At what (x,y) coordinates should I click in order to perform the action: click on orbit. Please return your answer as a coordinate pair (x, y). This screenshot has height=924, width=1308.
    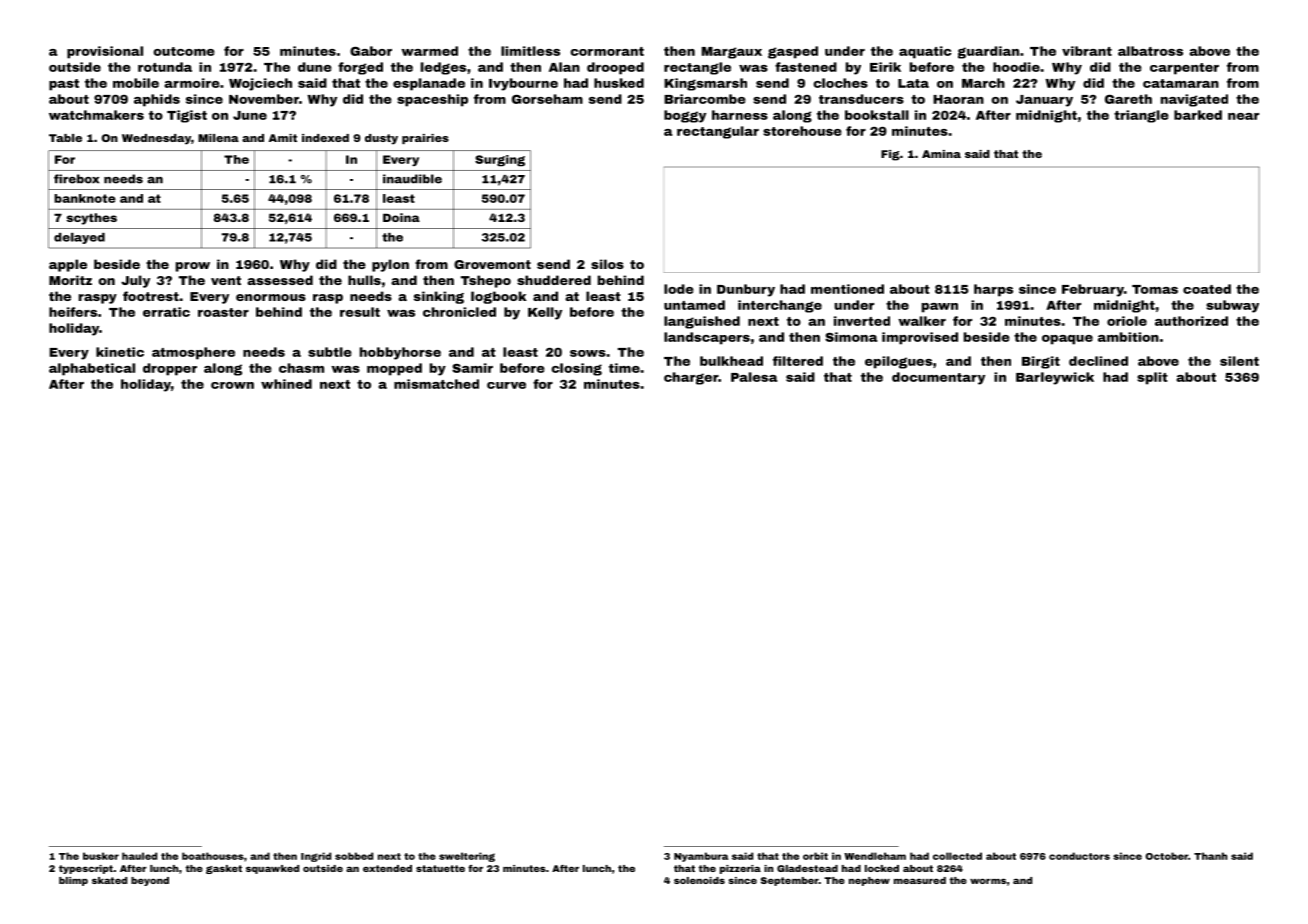
    Looking at the image, I should click on (815, 856).
